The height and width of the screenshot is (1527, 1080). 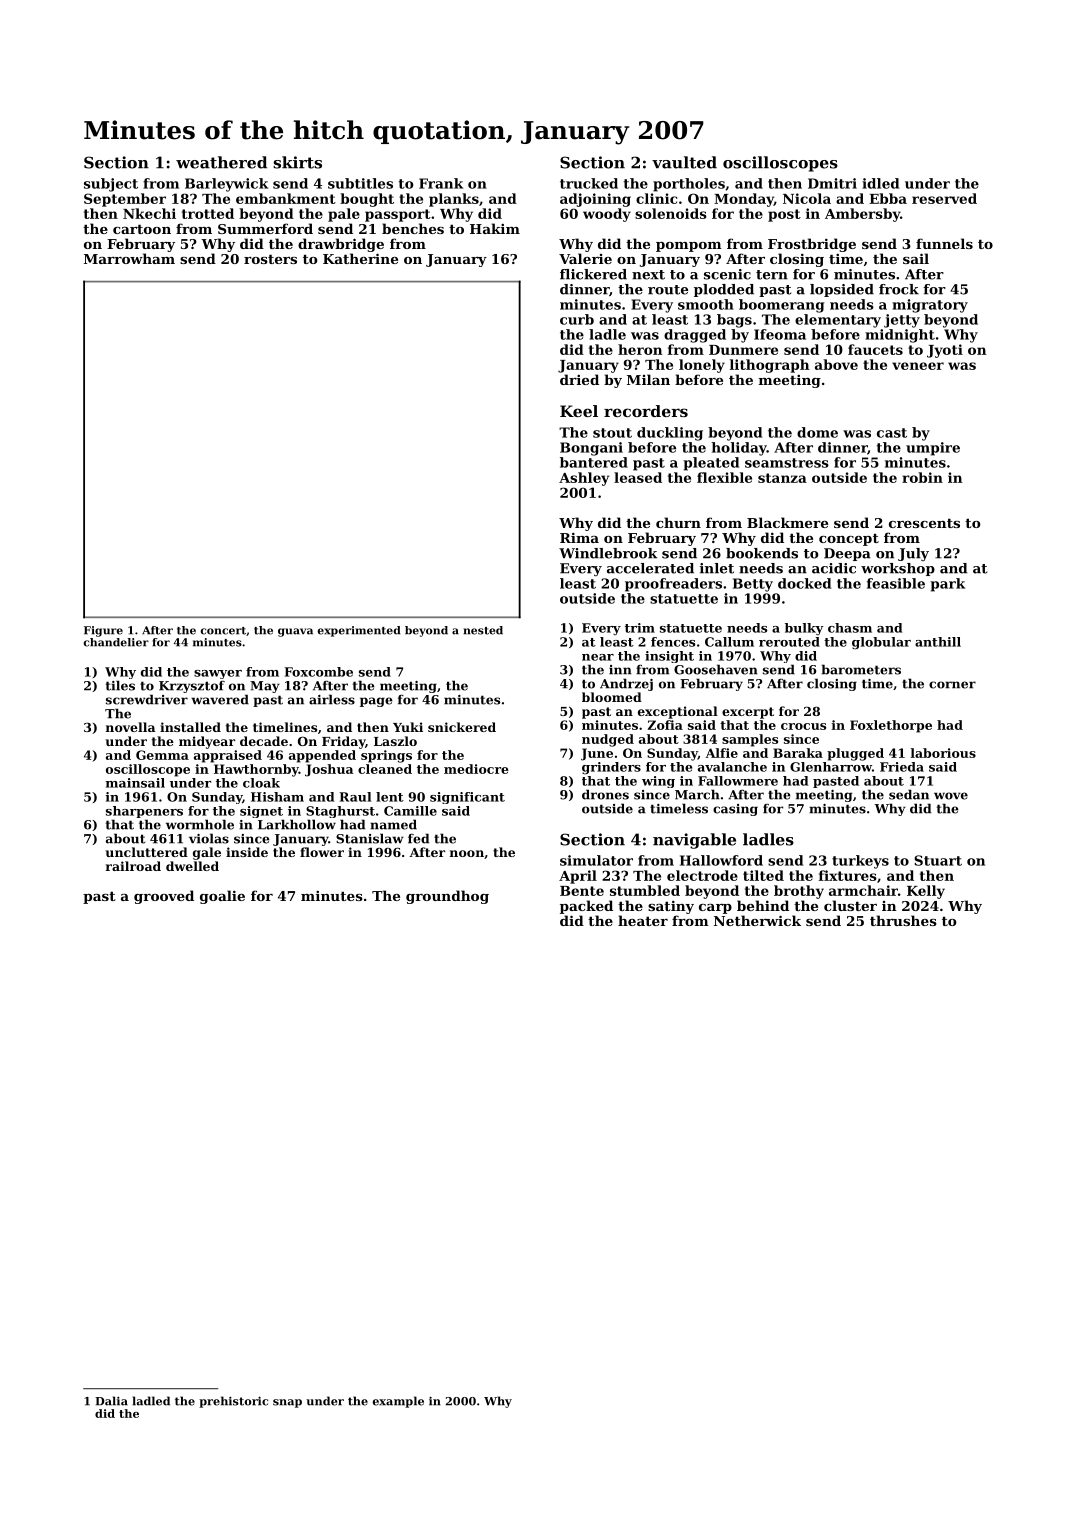 What do you see at coordinates (297, 162) in the screenshot?
I see `skirts` at bounding box center [297, 162].
